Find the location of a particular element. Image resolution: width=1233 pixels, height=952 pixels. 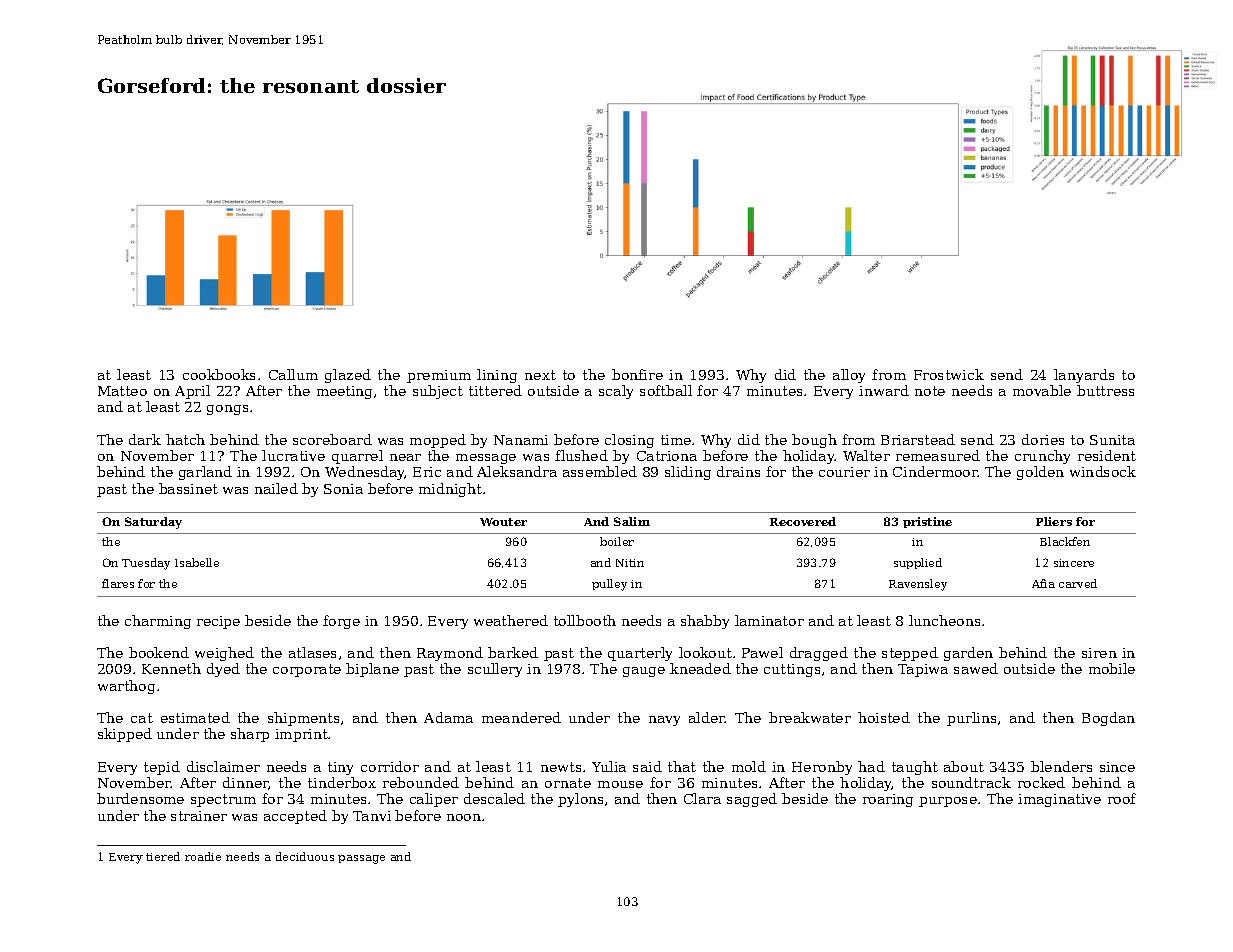

purpose is located at coordinates (948, 802).
